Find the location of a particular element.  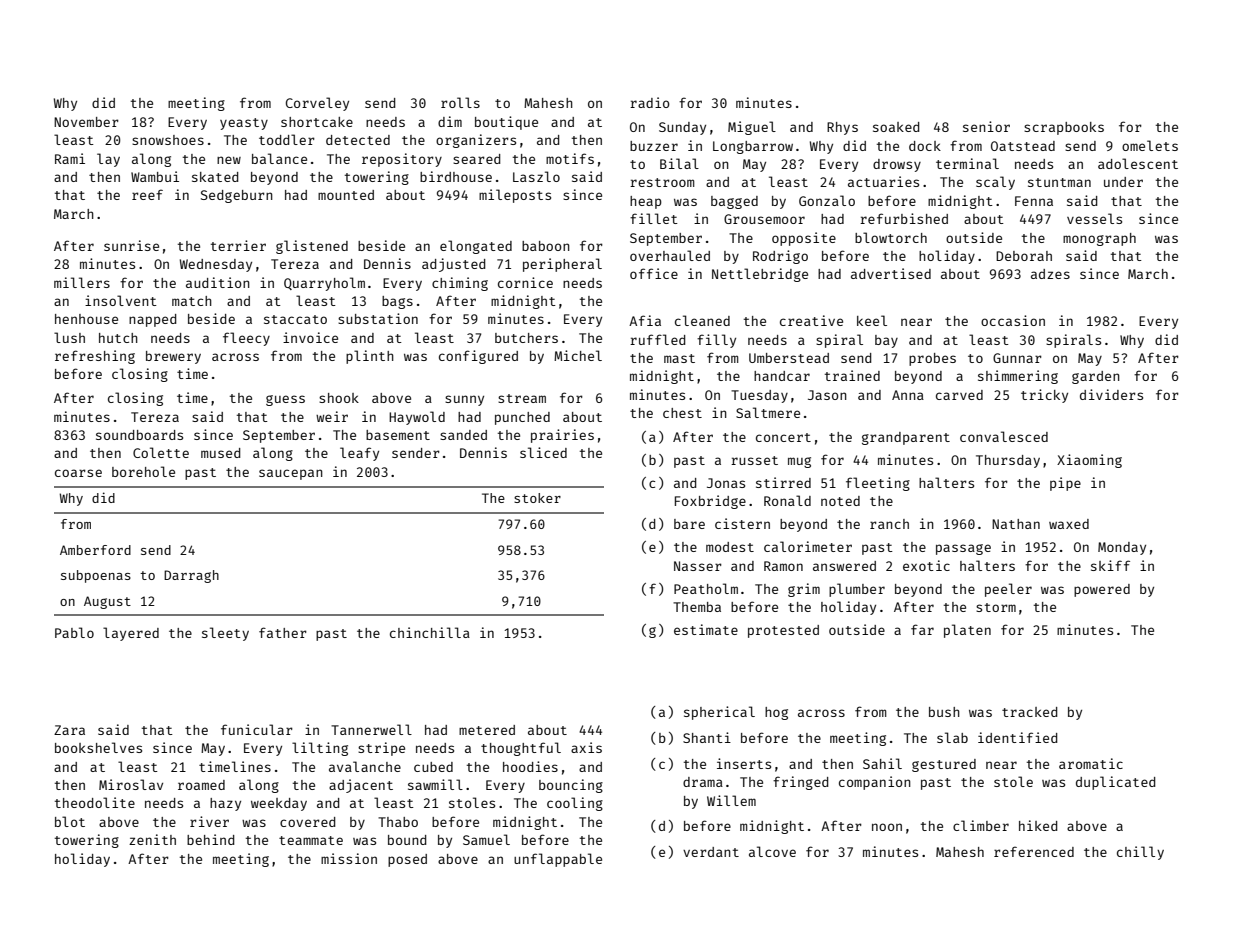

radio is located at coordinates (650, 102).
